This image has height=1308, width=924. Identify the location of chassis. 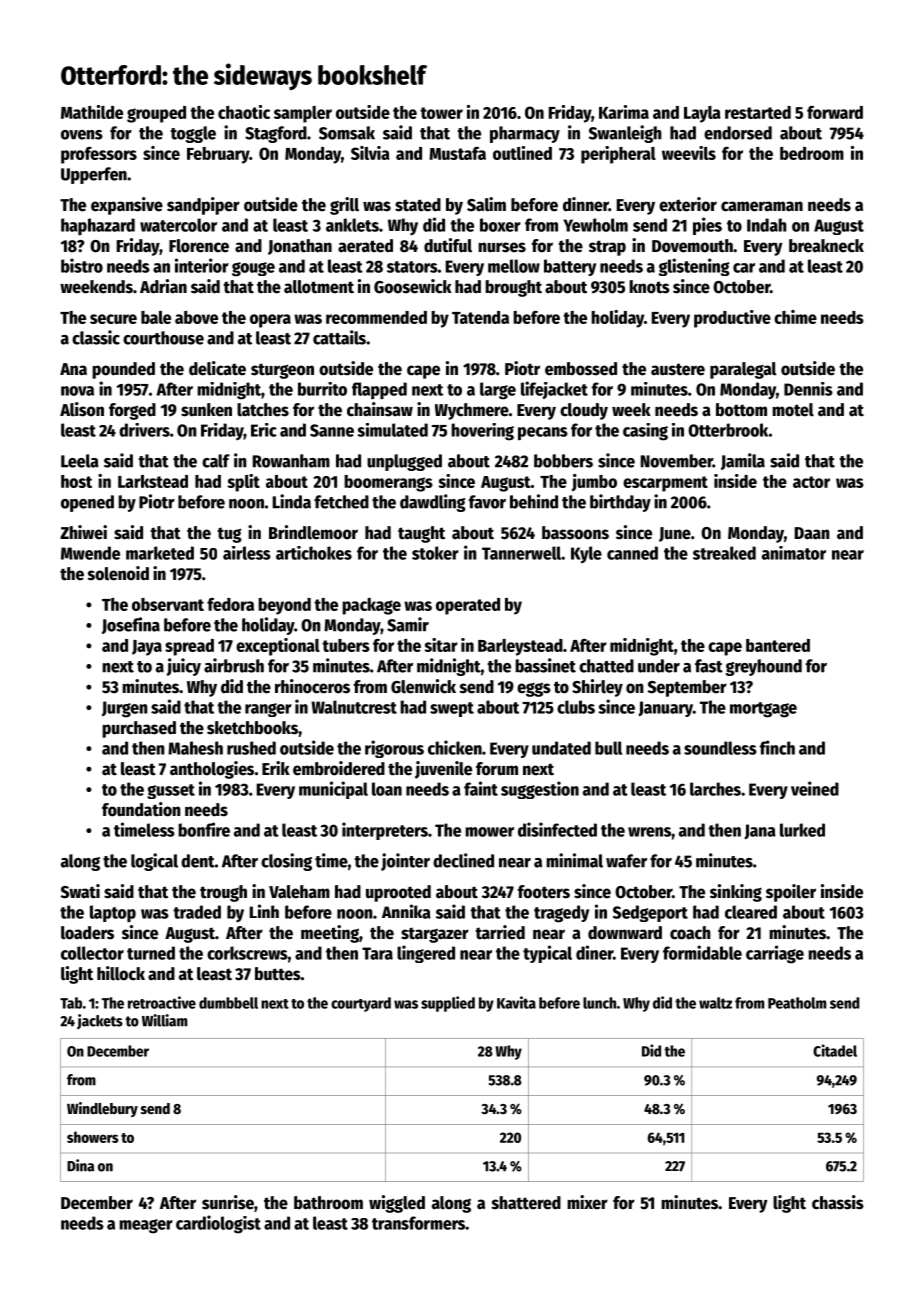
(838, 1202).
